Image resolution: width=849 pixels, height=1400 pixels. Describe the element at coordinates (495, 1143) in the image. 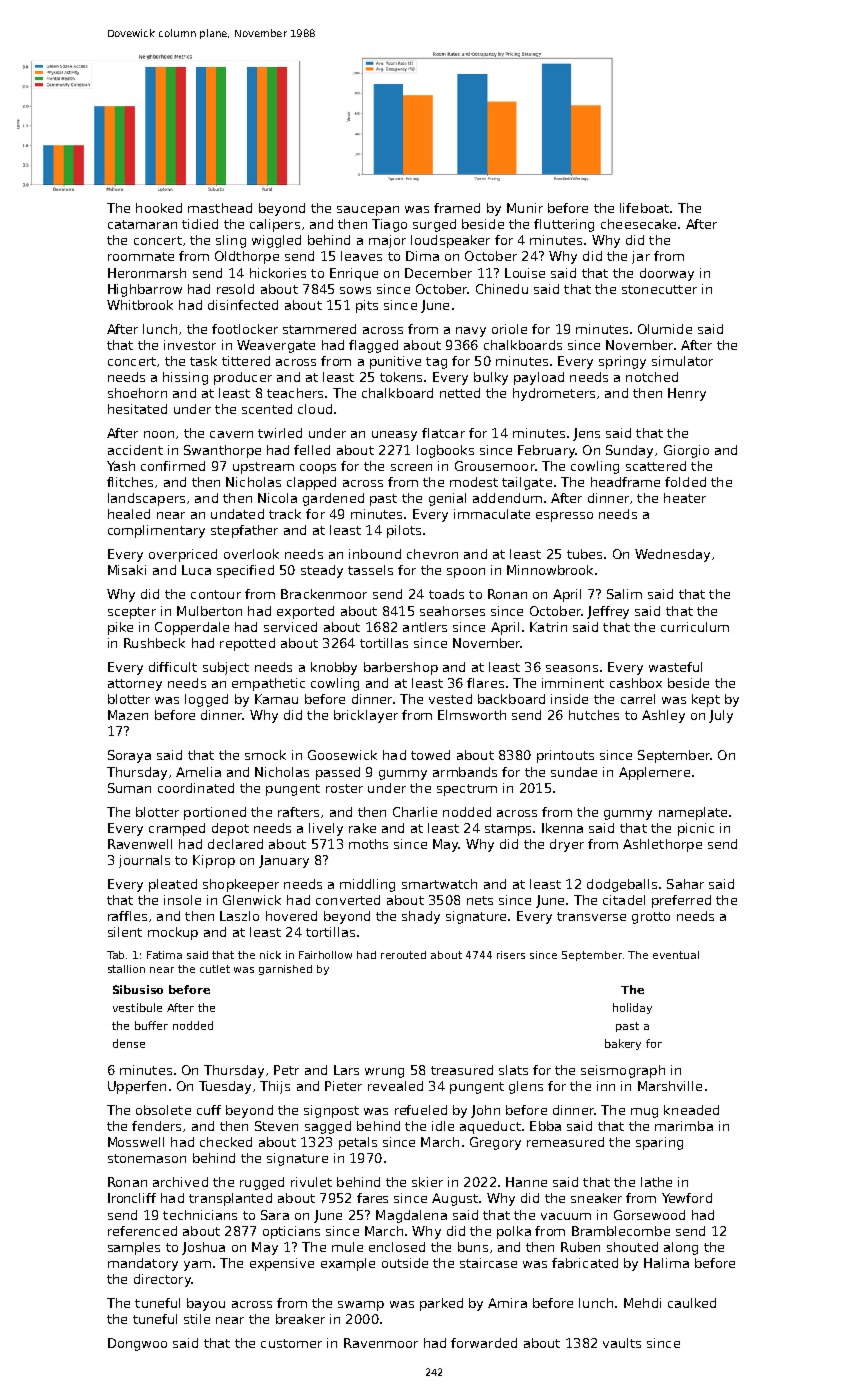

I see `Gregory` at that location.
